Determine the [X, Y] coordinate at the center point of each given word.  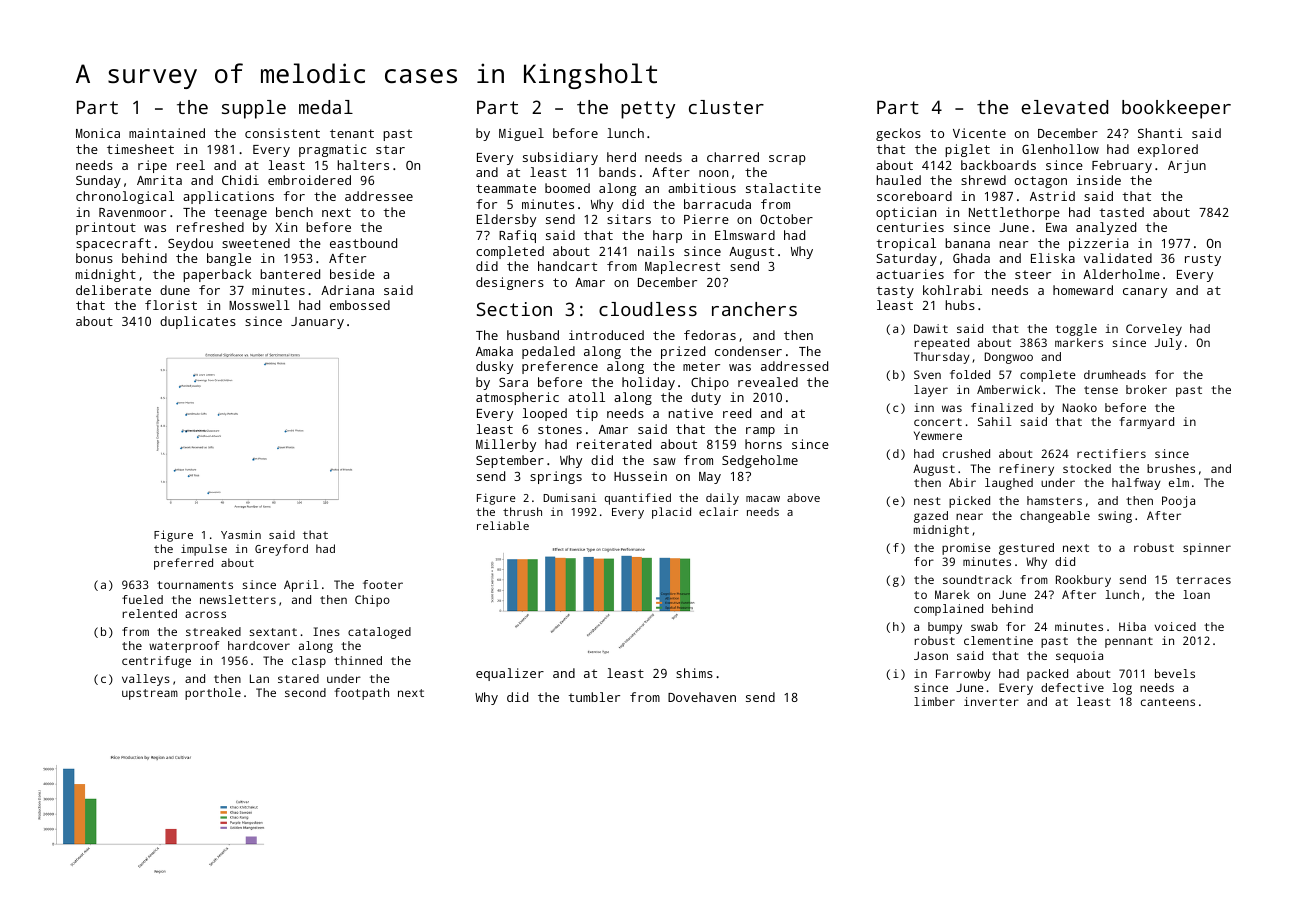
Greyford [281, 550]
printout [106, 228]
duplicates [198, 322]
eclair [718, 511]
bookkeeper [1176, 109]
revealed [768, 382]
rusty [1203, 260]
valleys [146, 680]
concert [938, 422]
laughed [1009, 484]
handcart [567, 266]
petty [648, 110]
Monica [98, 133]
